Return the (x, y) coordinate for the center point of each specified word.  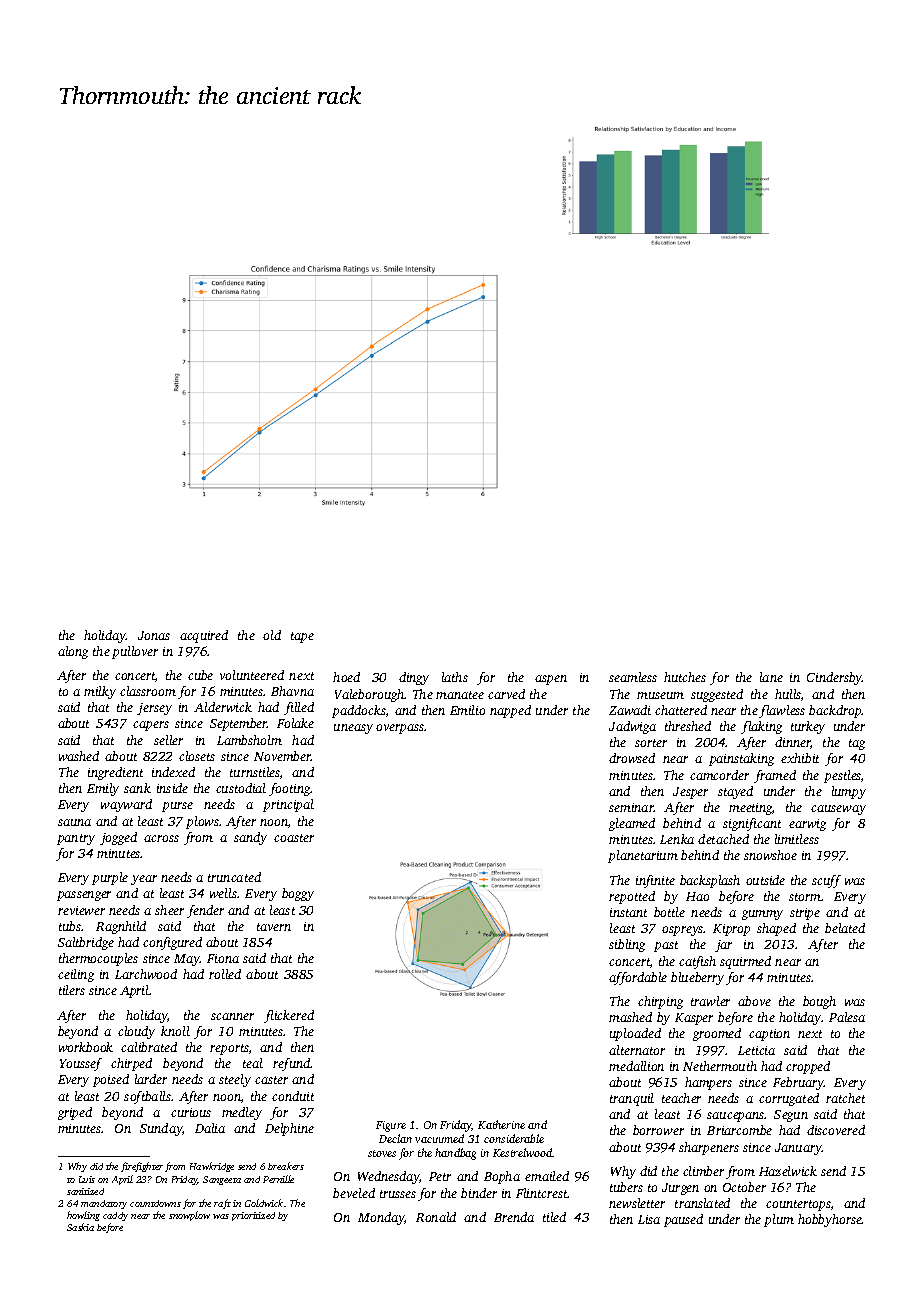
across (161, 838)
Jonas (154, 635)
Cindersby (835, 678)
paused (683, 1220)
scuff (826, 881)
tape (302, 637)
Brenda (514, 1217)
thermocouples (98, 959)
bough (819, 1002)
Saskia (80, 1227)
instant (628, 912)
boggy (298, 894)
